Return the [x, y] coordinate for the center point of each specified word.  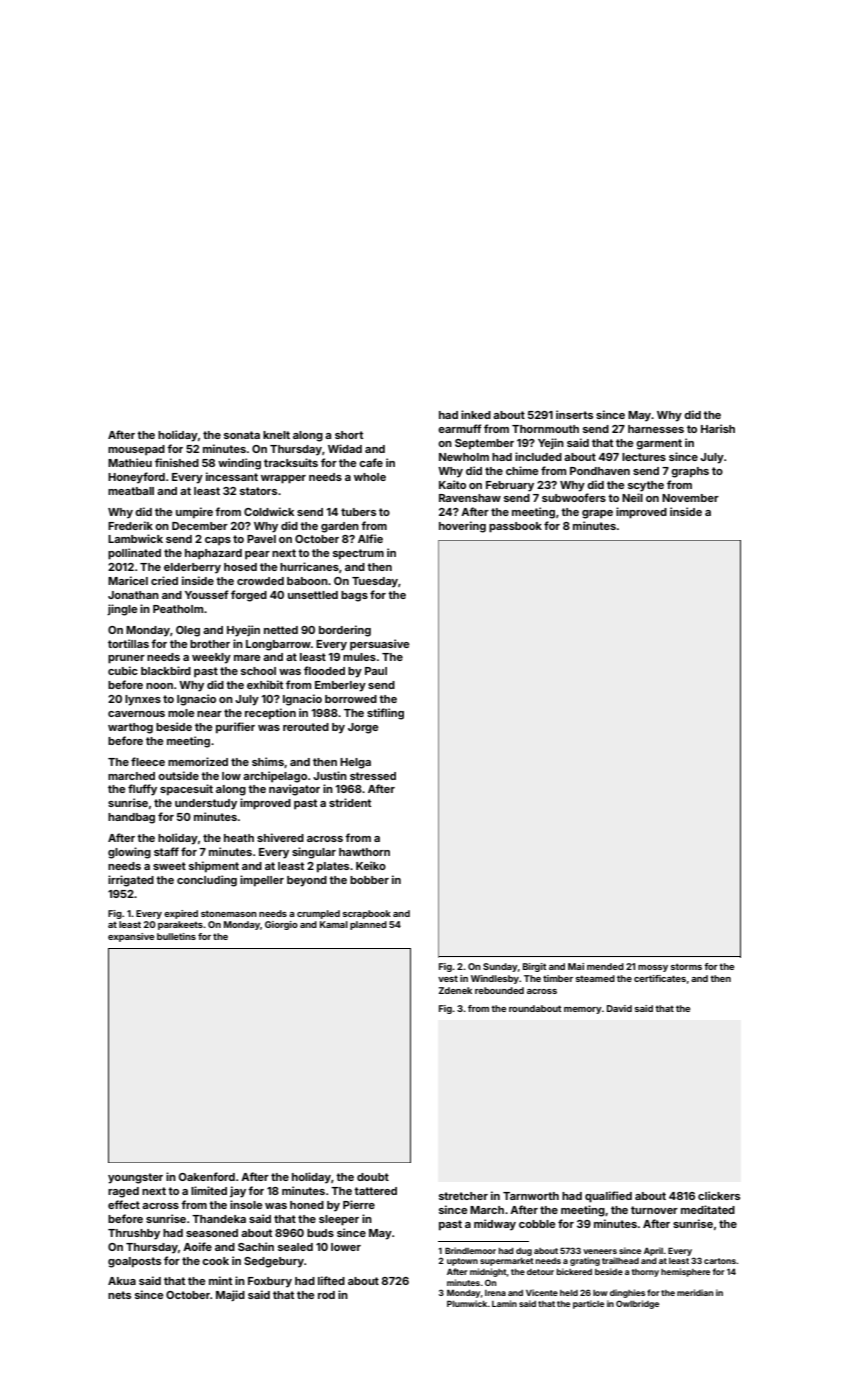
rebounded [499, 990]
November [690, 498]
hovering [462, 527]
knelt [276, 435]
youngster [135, 1178]
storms [686, 966]
